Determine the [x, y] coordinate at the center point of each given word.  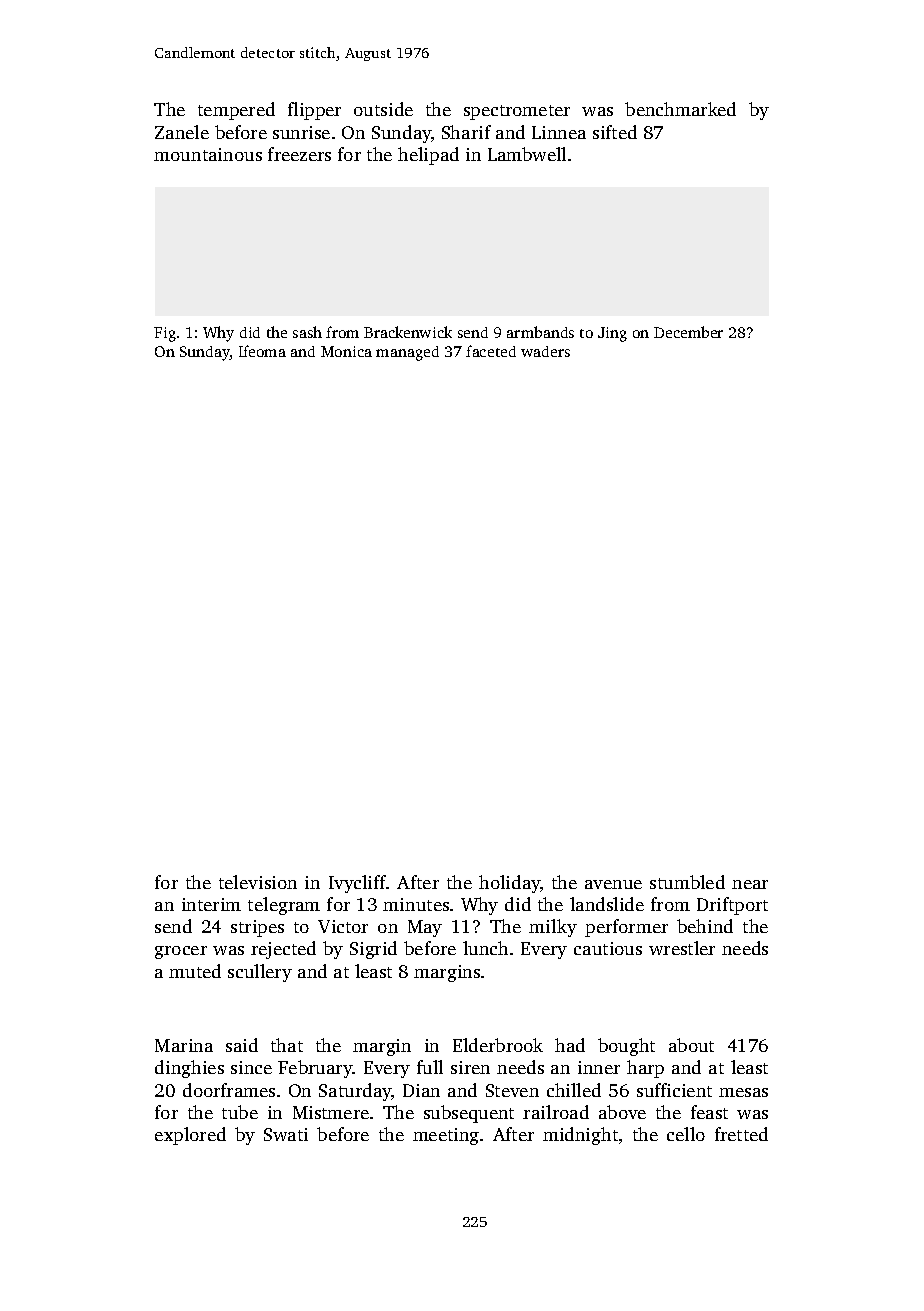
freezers [299, 154]
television [258, 882]
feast [709, 1112]
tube [240, 1112]
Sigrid [373, 950]
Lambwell [527, 154]
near [750, 884]
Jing [612, 334]
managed [407, 353]
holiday [509, 884]
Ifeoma [262, 351]
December [688, 332]
